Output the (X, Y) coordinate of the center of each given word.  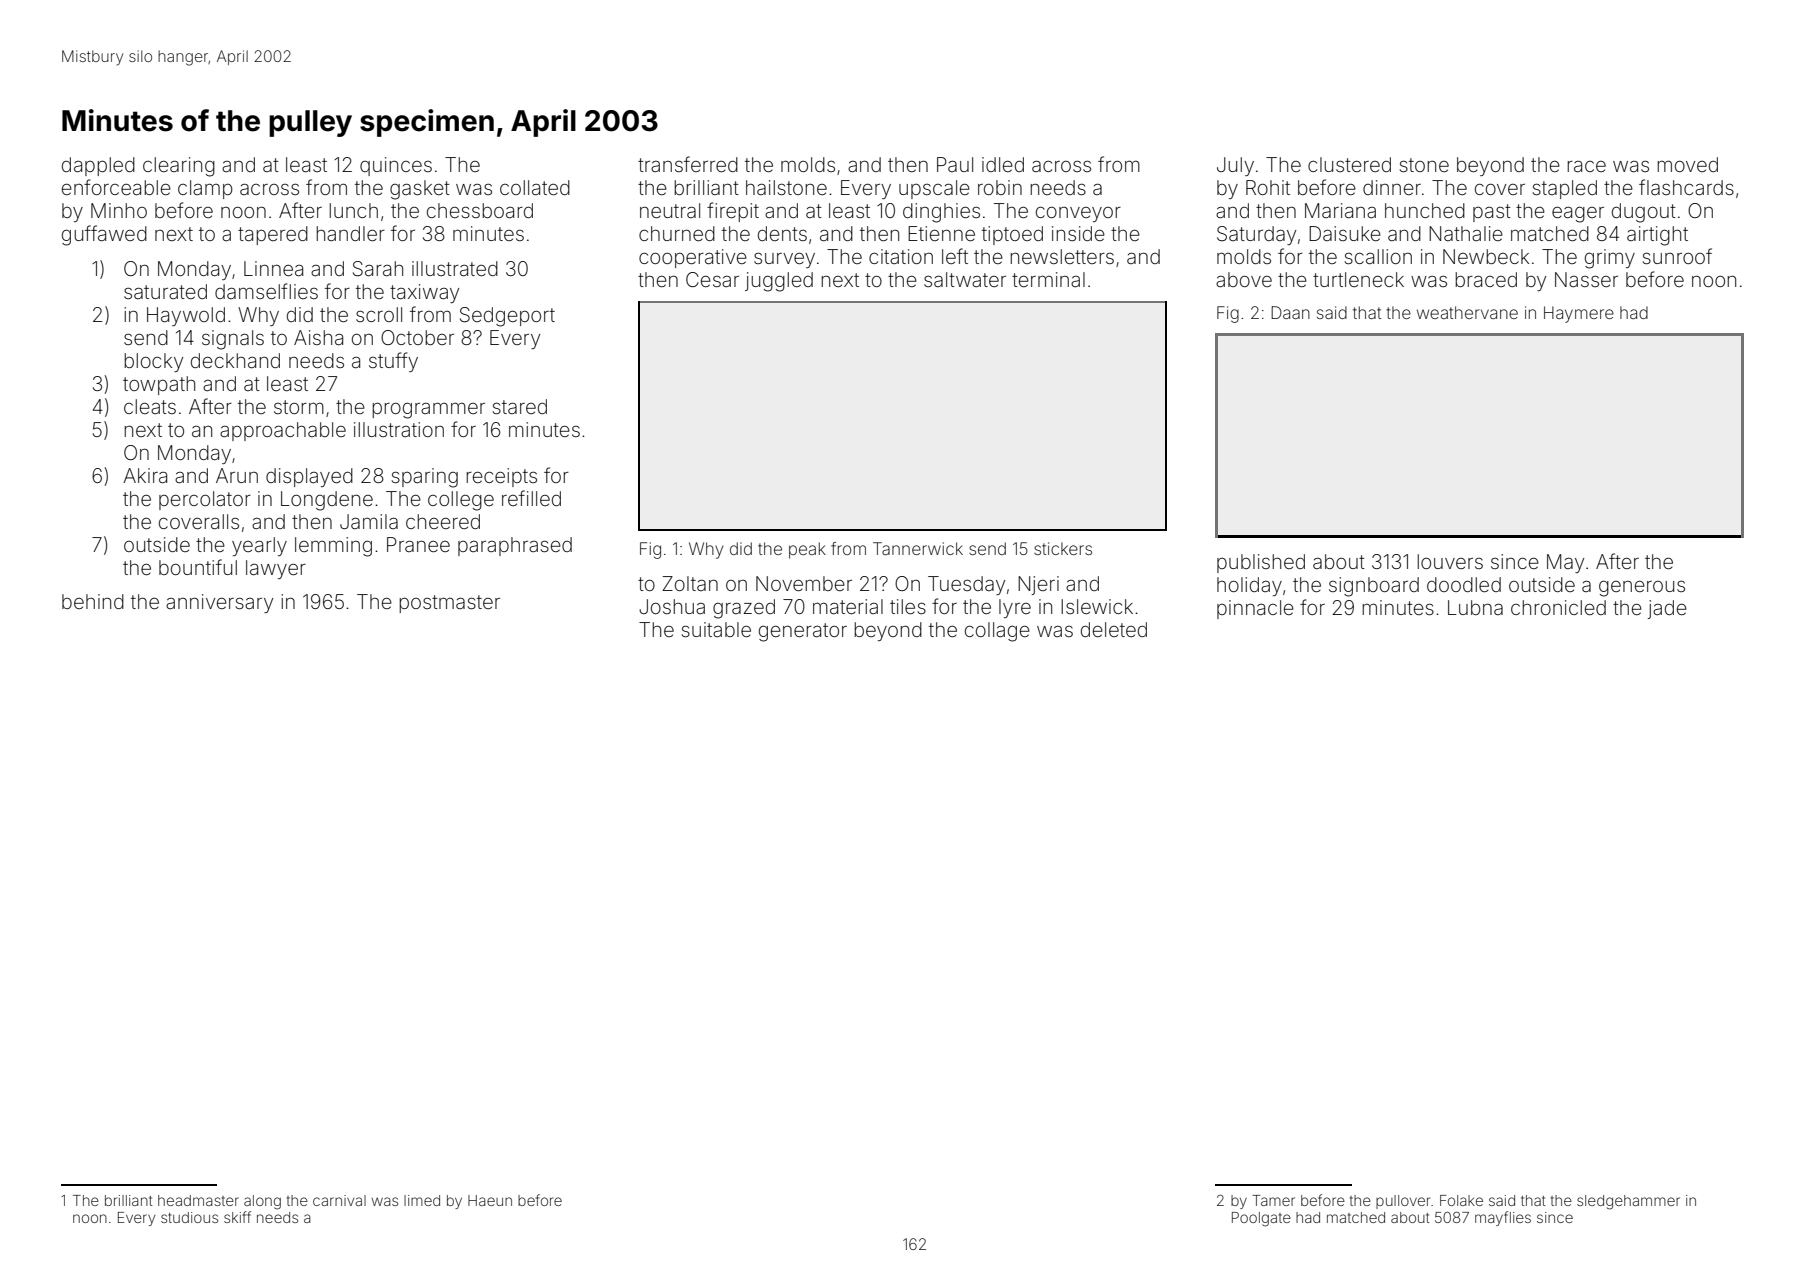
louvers (1450, 561)
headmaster (198, 1200)
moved (1687, 164)
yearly (259, 546)
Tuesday (966, 585)
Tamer (1273, 1200)
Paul (955, 164)
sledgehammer (1628, 1202)
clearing (179, 167)
